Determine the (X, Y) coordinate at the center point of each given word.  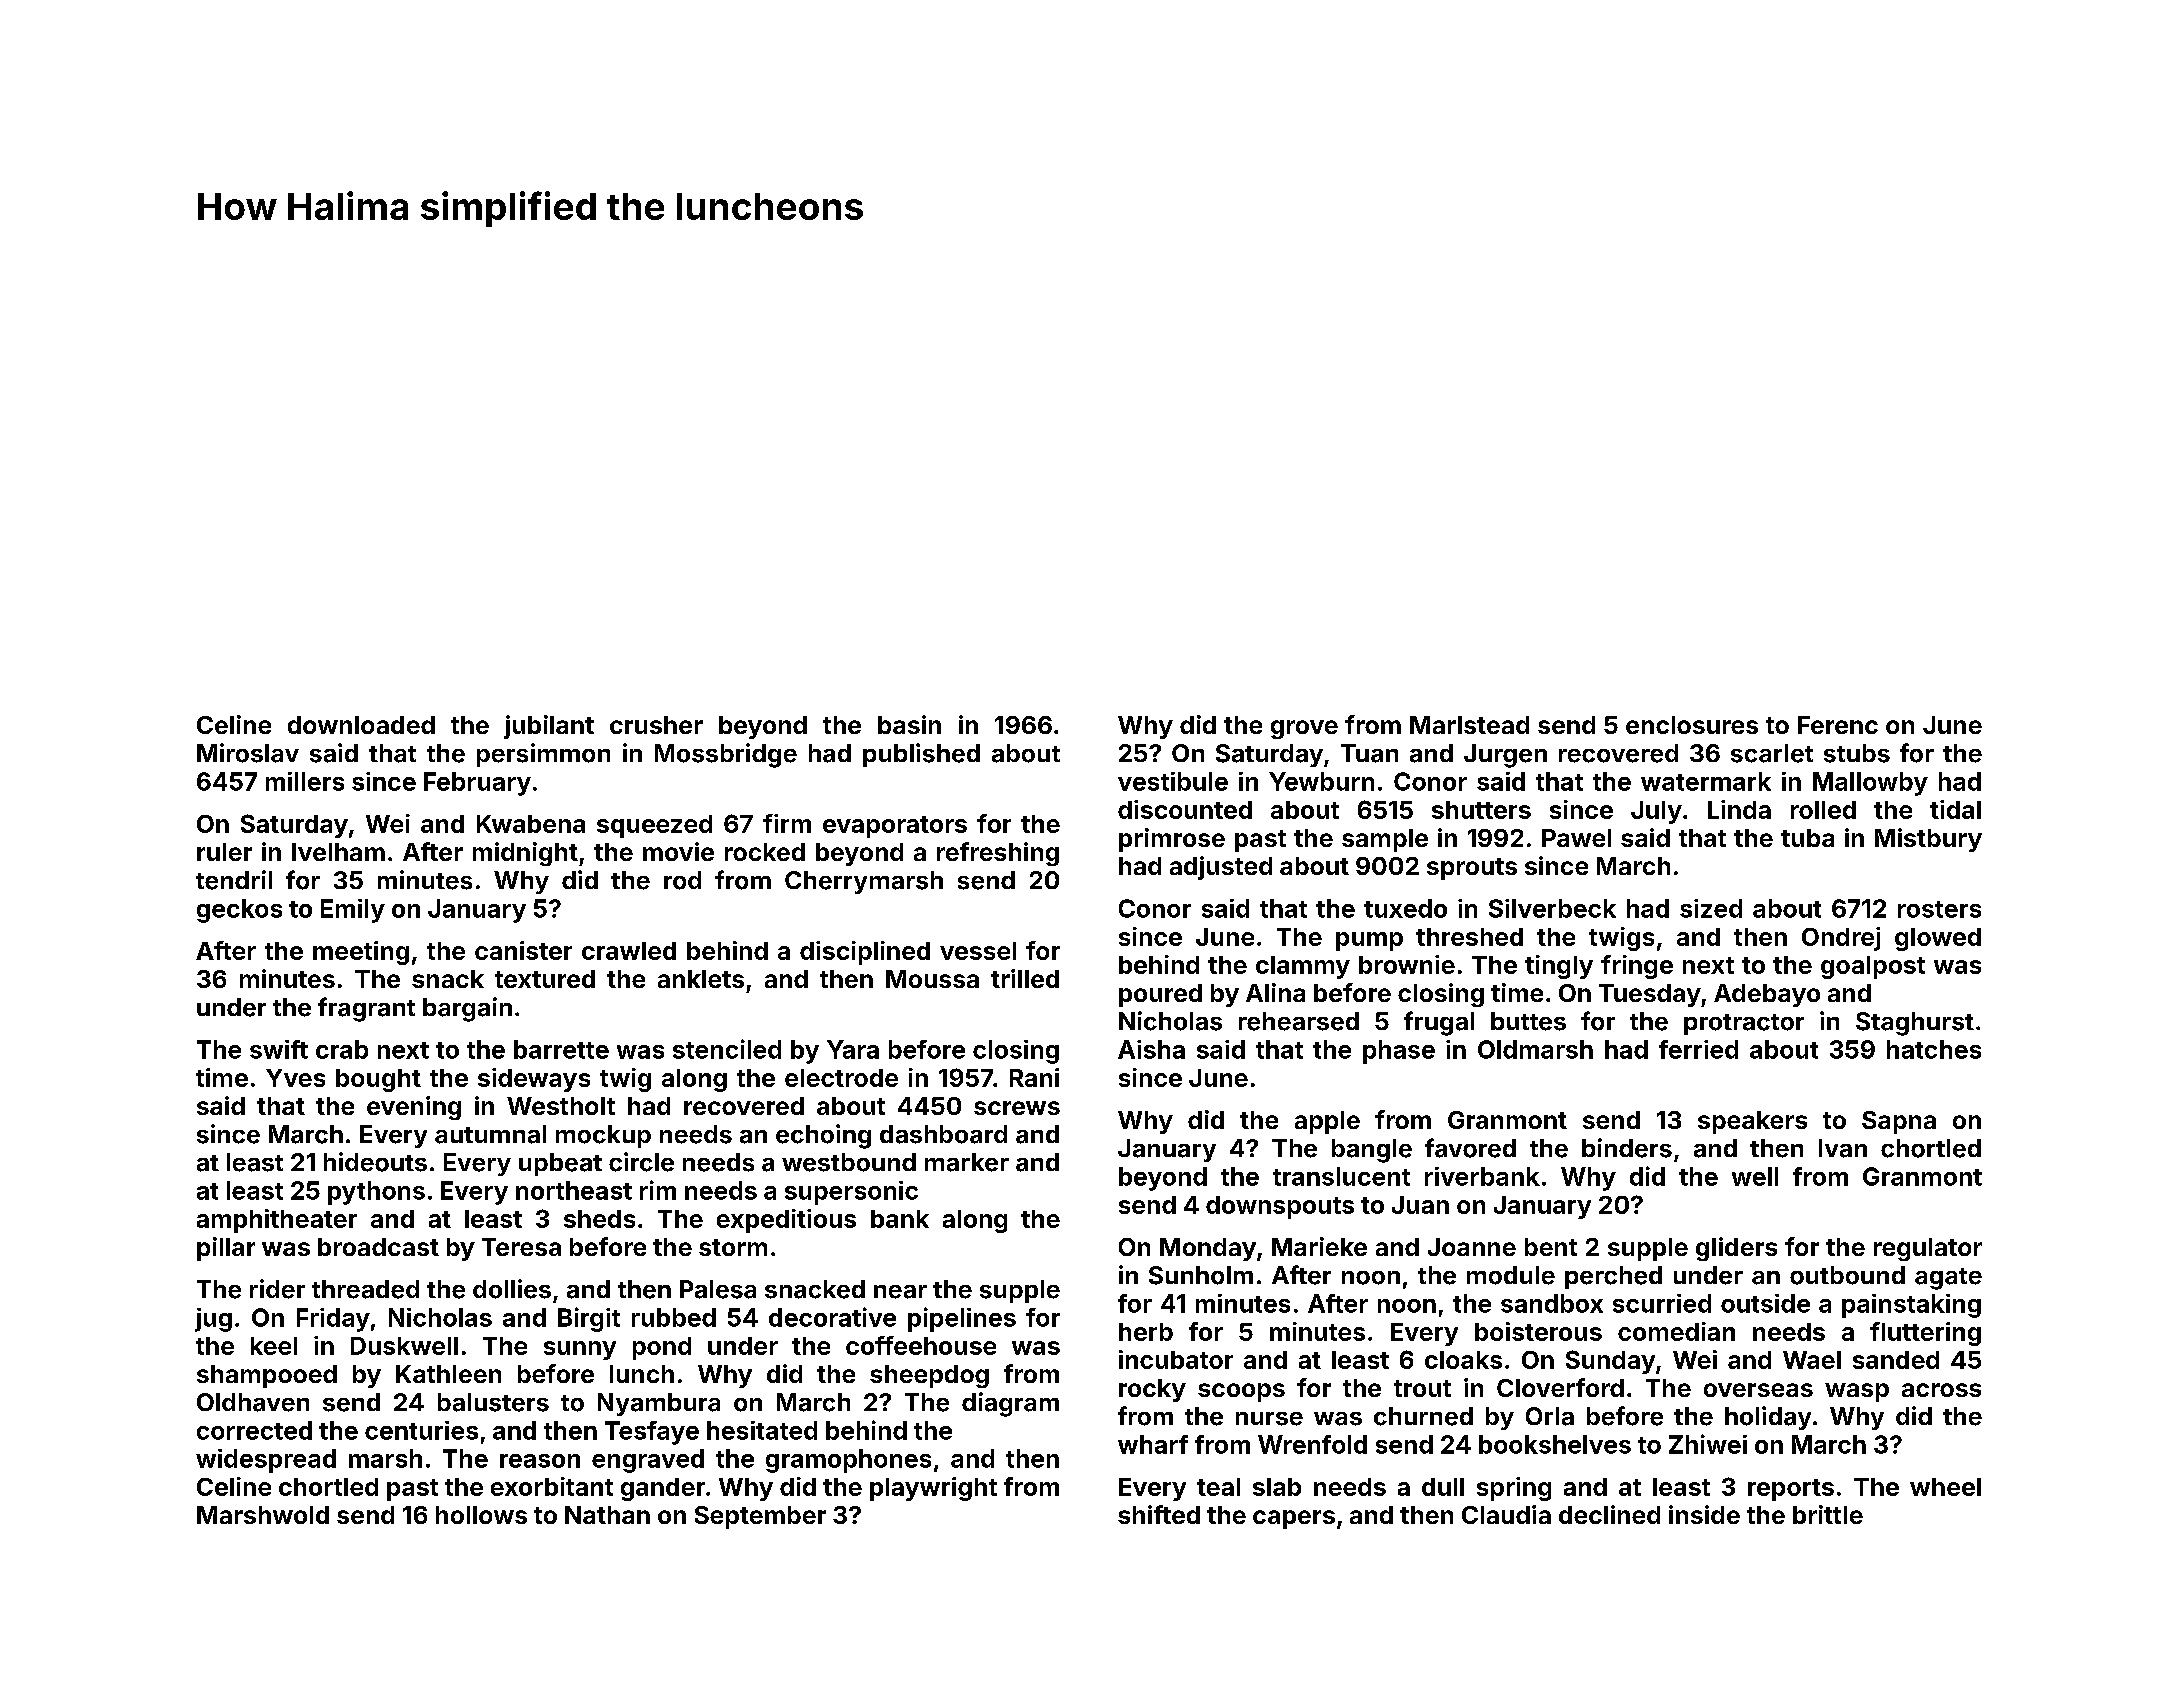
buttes (1528, 1021)
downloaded (361, 725)
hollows (481, 1515)
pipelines (962, 1319)
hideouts (375, 1162)
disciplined (865, 953)
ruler (224, 852)
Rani (1034, 1077)
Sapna (1899, 1122)
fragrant (366, 1009)
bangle (1372, 1151)
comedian (1676, 1331)
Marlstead (1469, 725)
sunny (580, 1350)
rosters (1939, 909)
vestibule (1173, 781)
